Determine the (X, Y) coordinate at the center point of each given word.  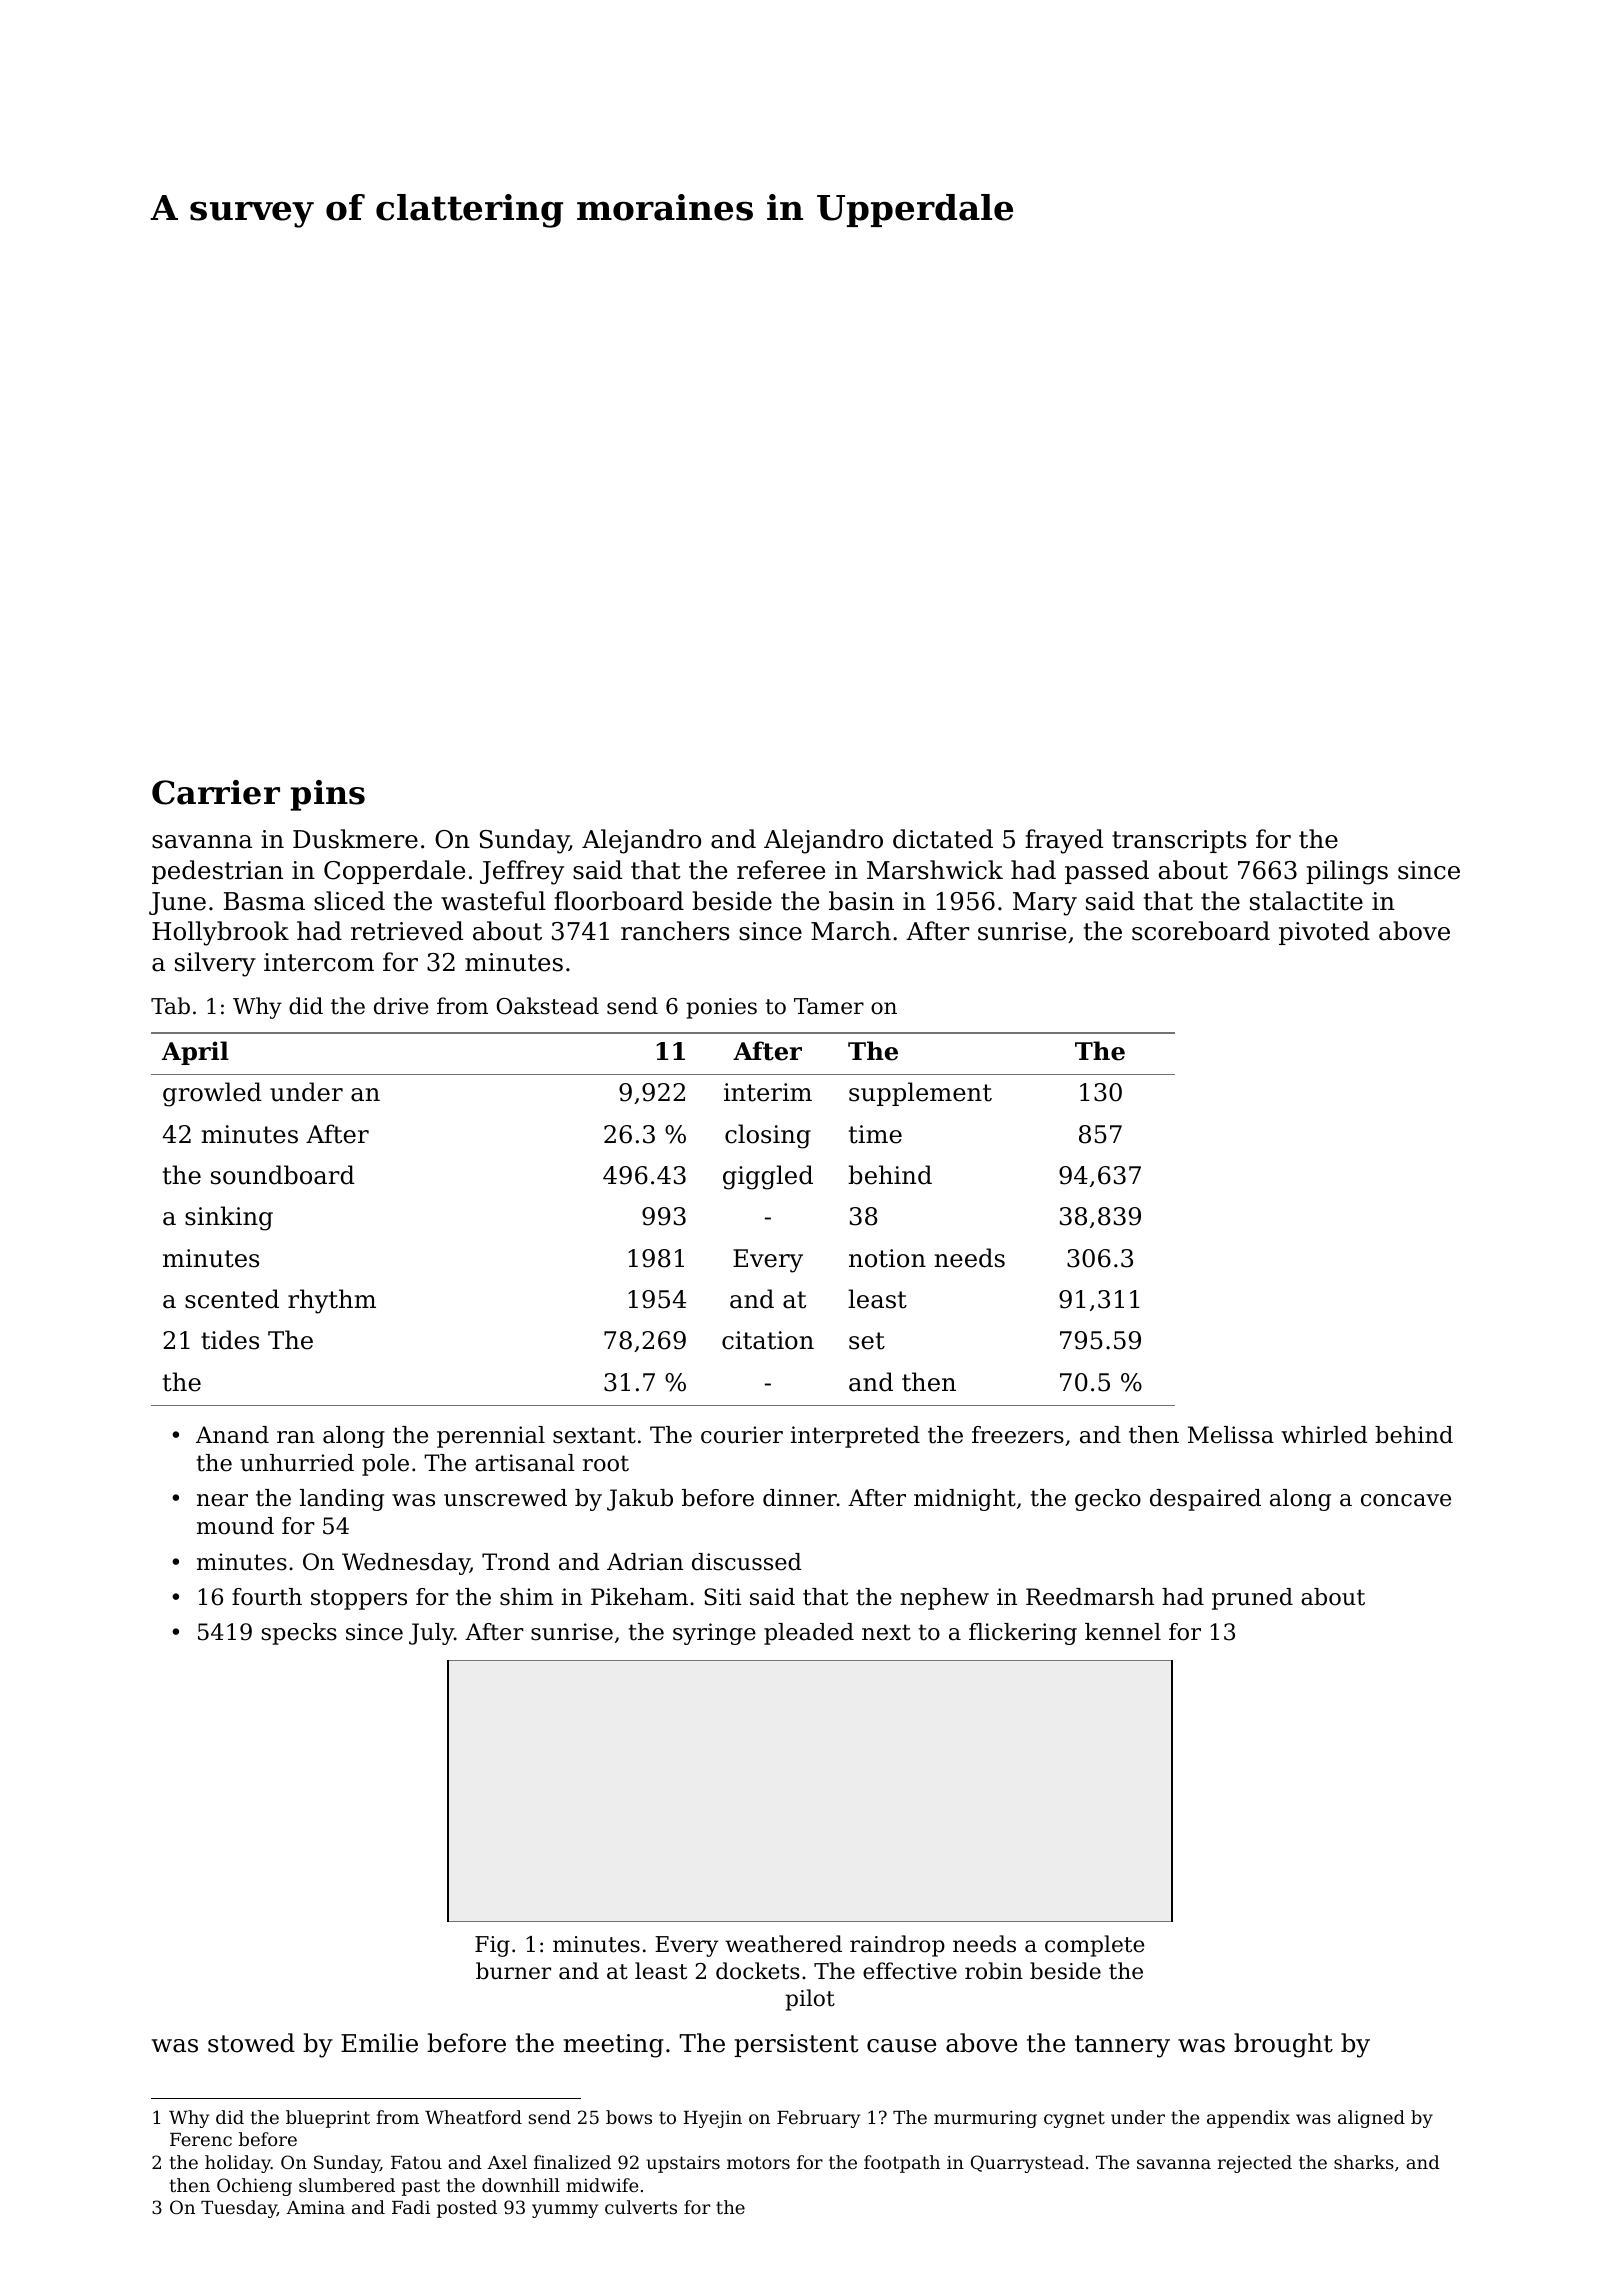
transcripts (1179, 841)
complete (1094, 1946)
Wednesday (406, 1564)
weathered (783, 1944)
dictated (943, 839)
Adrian (645, 1562)
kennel (1123, 1632)
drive (401, 1006)
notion (887, 1258)
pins (327, 795)
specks (299, 1634)
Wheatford (473, 2117)
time (875, 1134)
